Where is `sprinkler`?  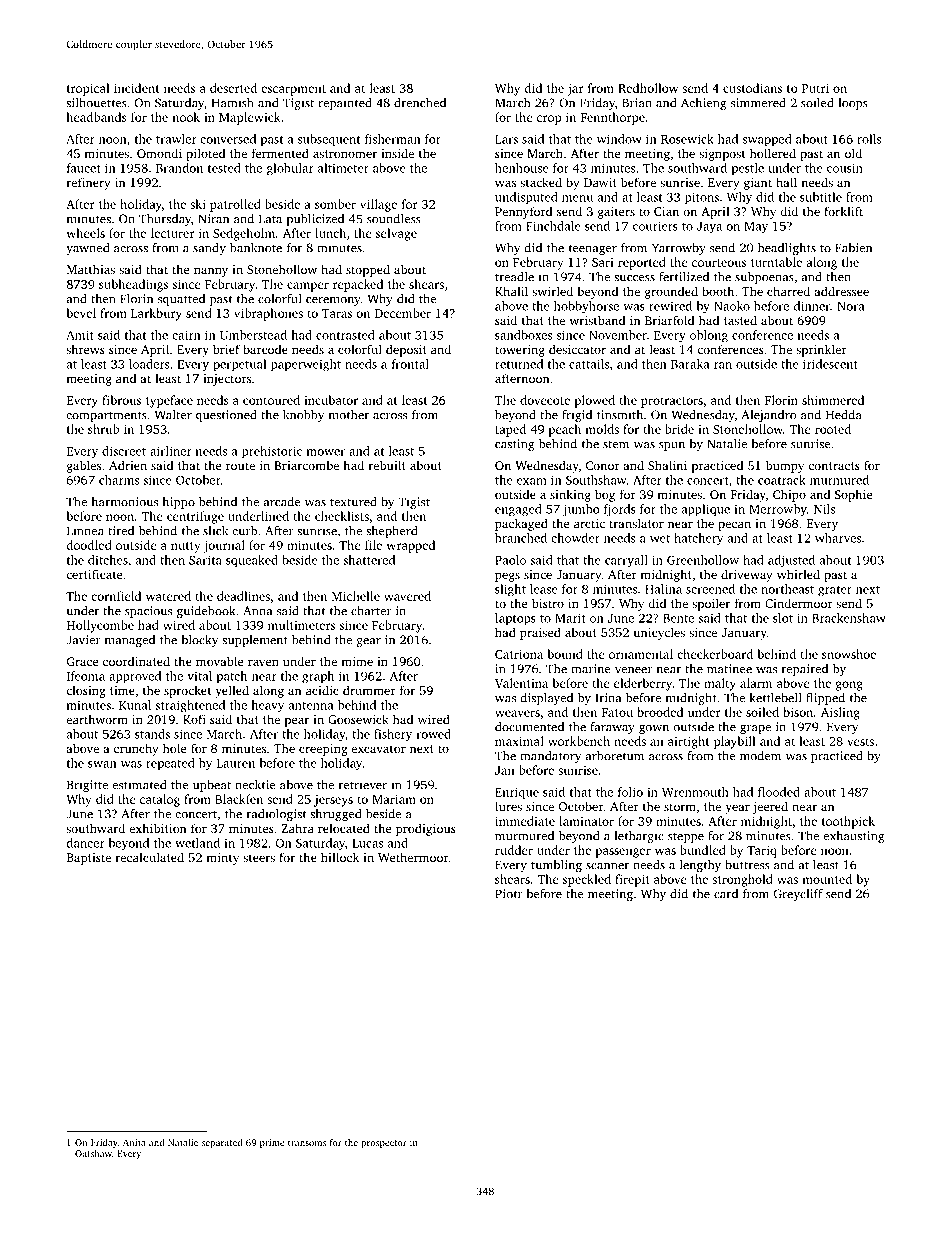
sprinkler is located at coordinates (821, 350).
